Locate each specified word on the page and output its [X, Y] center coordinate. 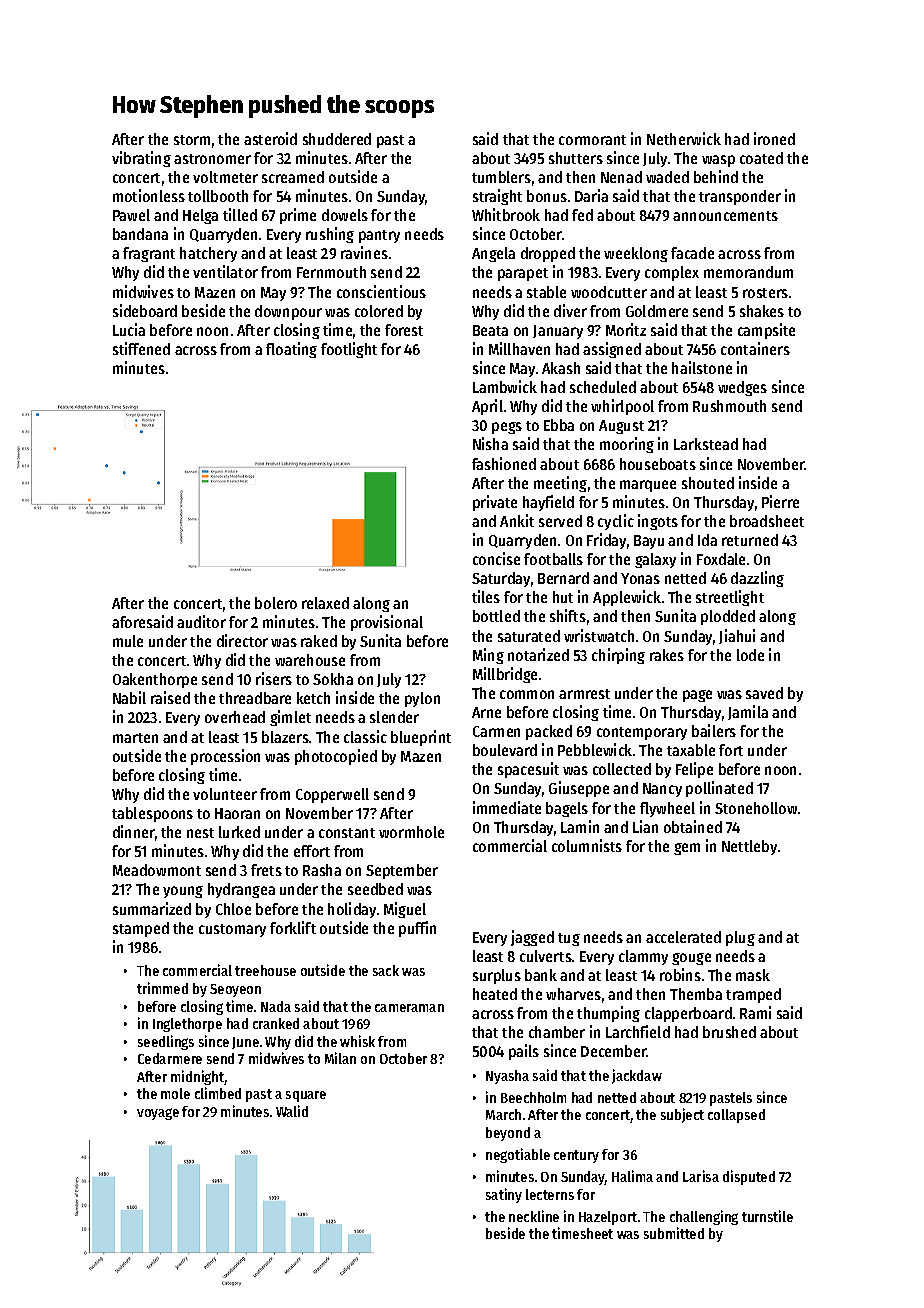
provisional [387, 623]
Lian [645, 826]
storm [192, 140]
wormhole [411, 832]
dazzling [757, 579]
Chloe [233, 909]
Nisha [490, 443]
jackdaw [637, 1076]
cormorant [592, 140]
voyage [158, 1114]
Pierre [780, 501]
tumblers [501, 177]
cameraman [409, 1008]
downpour [288, 312]
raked [319, 641]
